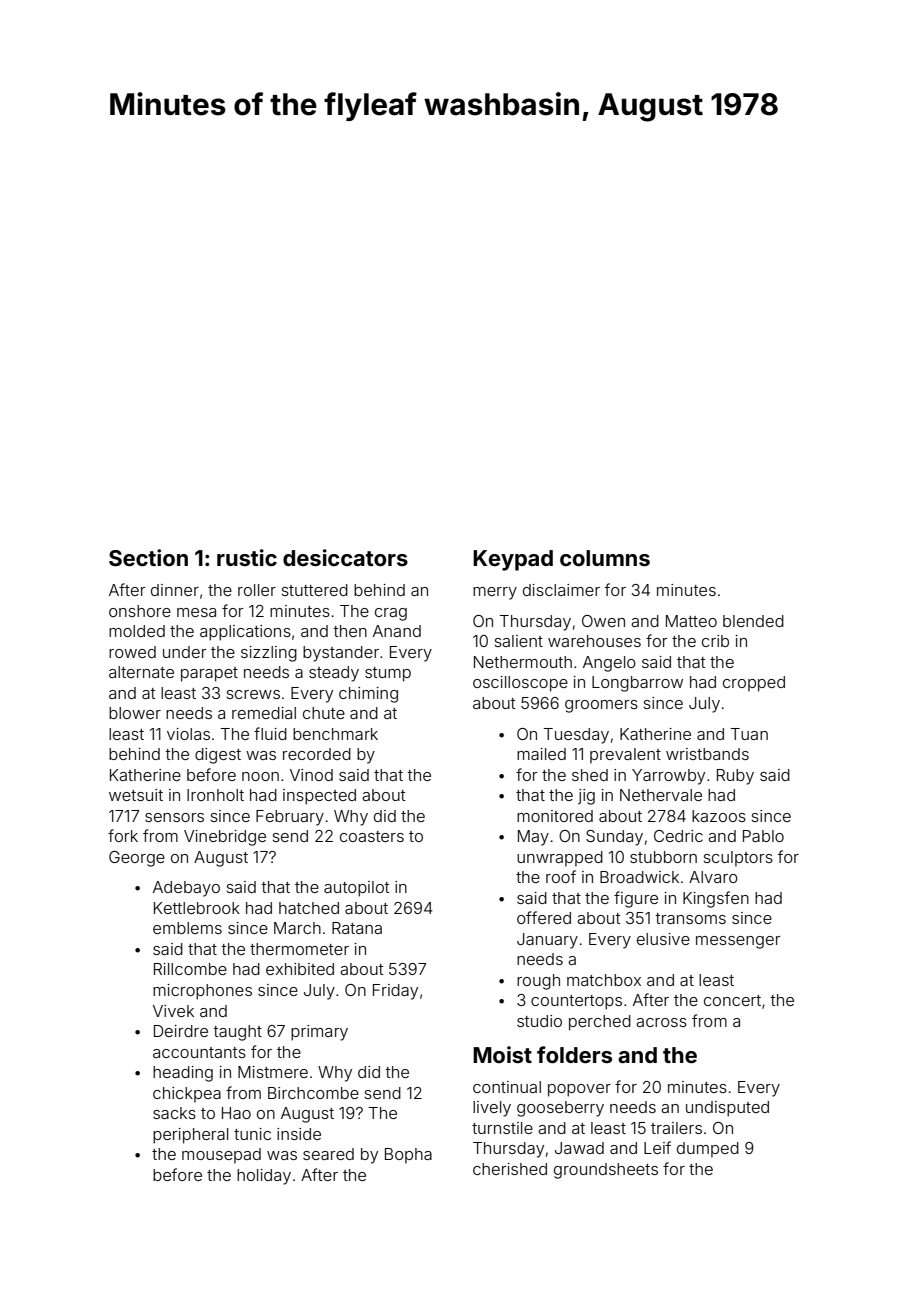 The width and height of the screenshot is (908, 1316). Describe the element at coordinates (215, 795) in the screenshot. I see `Ironholt` at that location.
